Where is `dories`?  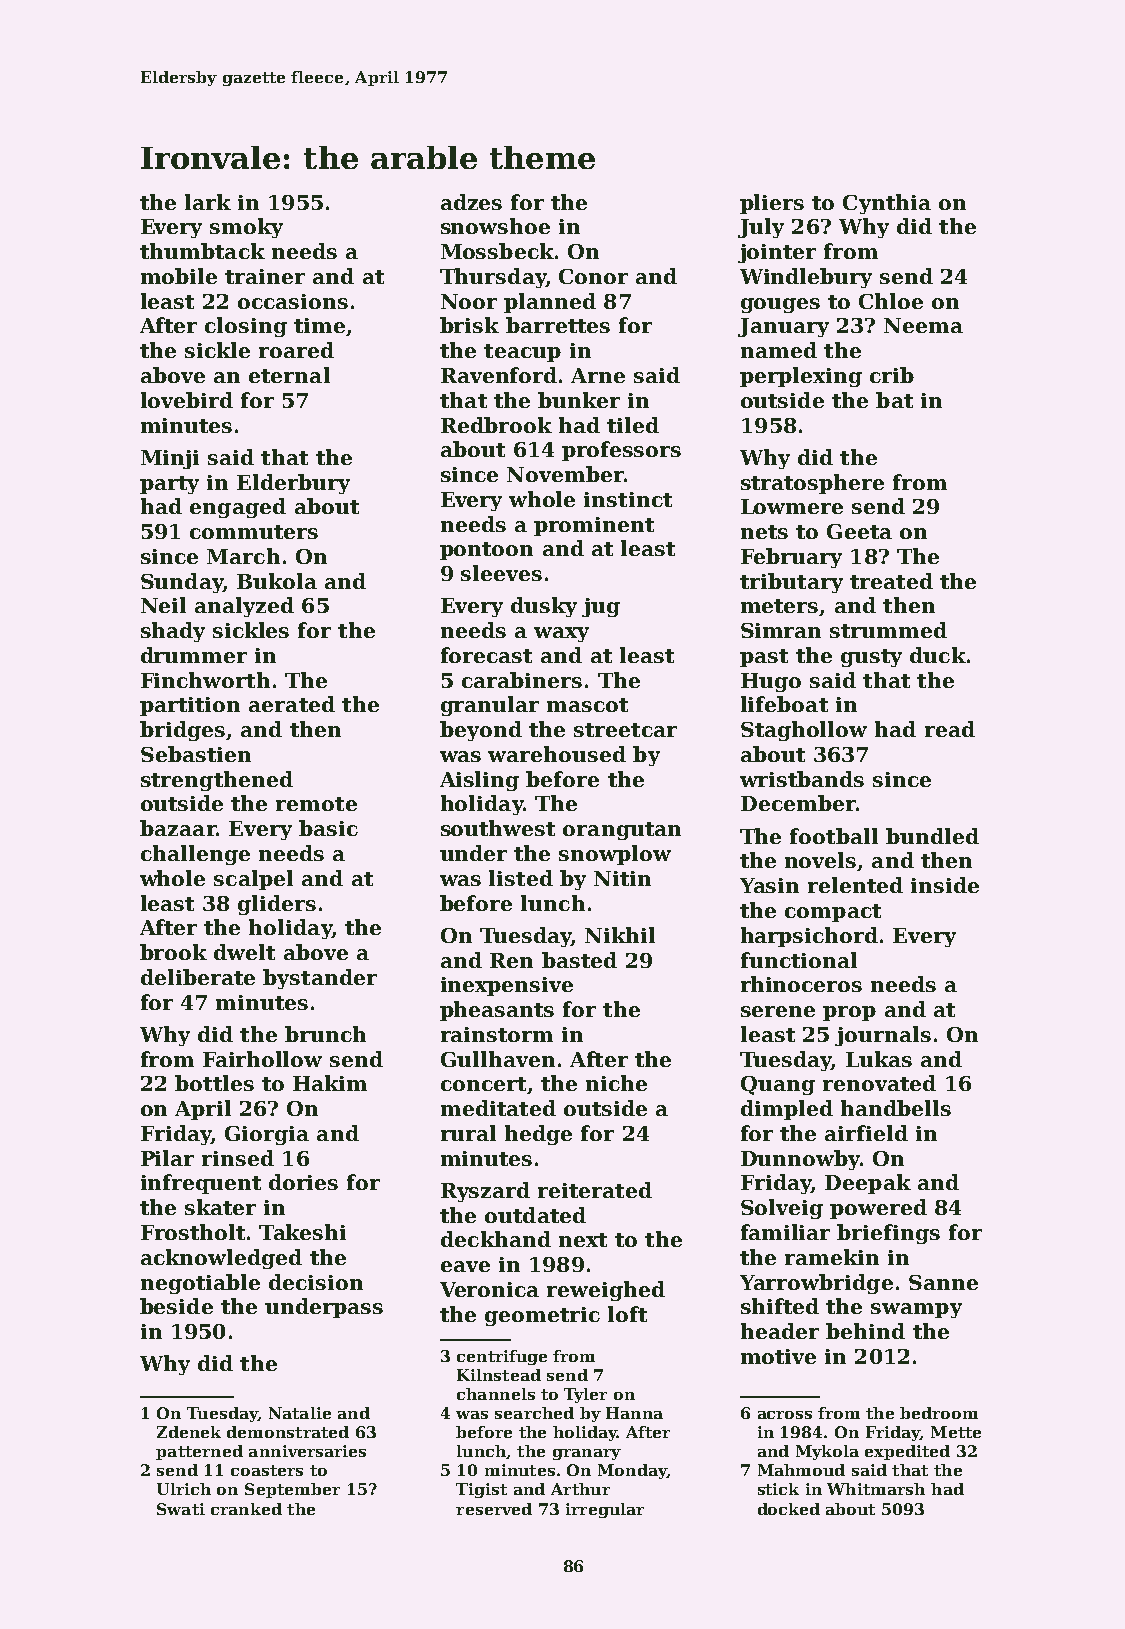 dories is located at coordinates (303, 1182).
